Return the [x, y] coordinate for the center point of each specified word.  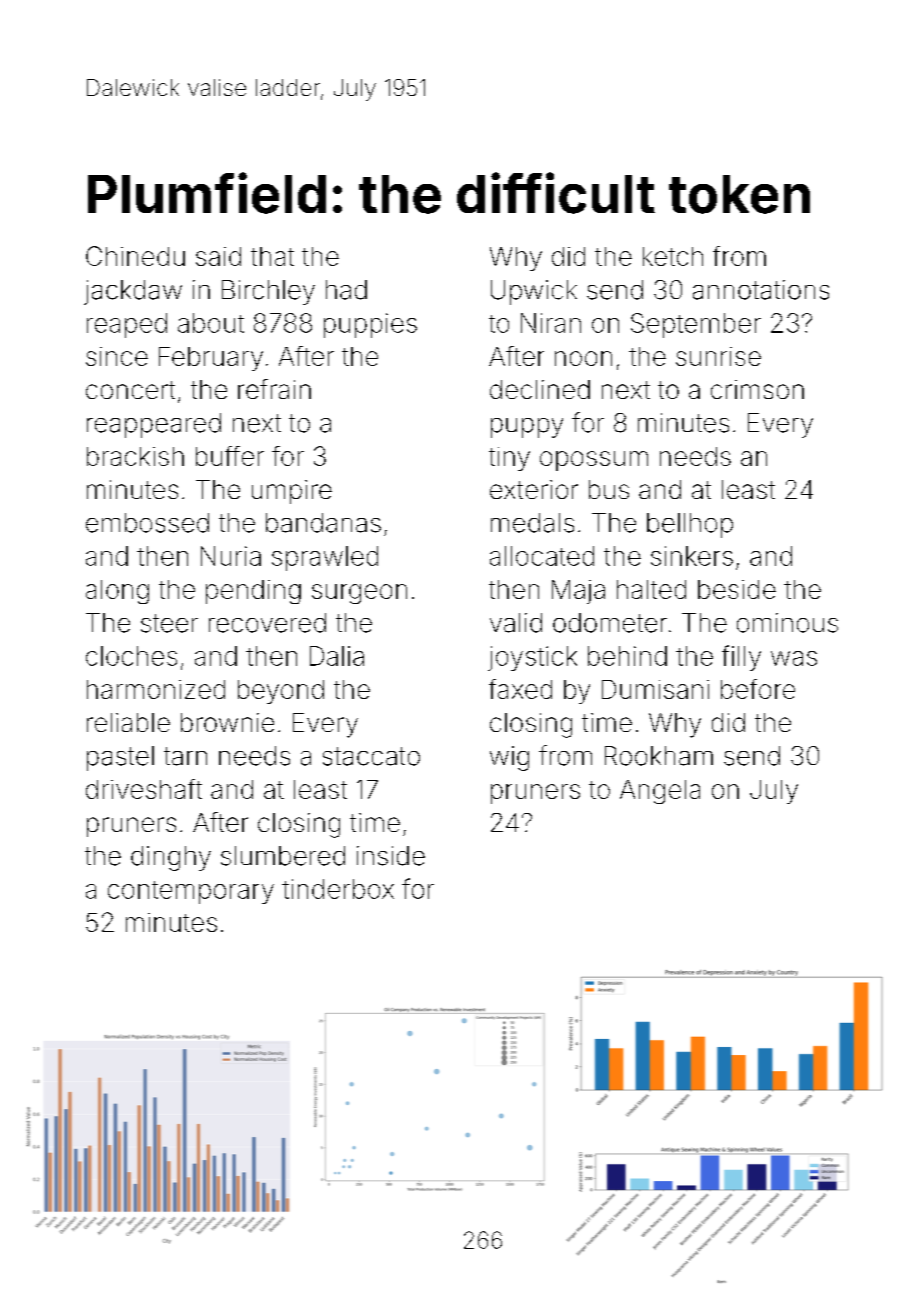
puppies [370, 325]
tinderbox [338, 889]
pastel [120, 758]
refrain [274, 389]
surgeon [359, 594]
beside [737, 589]
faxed [520, 689]
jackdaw [133, 292]
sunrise [718, 356]
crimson [757, 389]
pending [253, 592]
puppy [527, 428]
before [758, 689]
